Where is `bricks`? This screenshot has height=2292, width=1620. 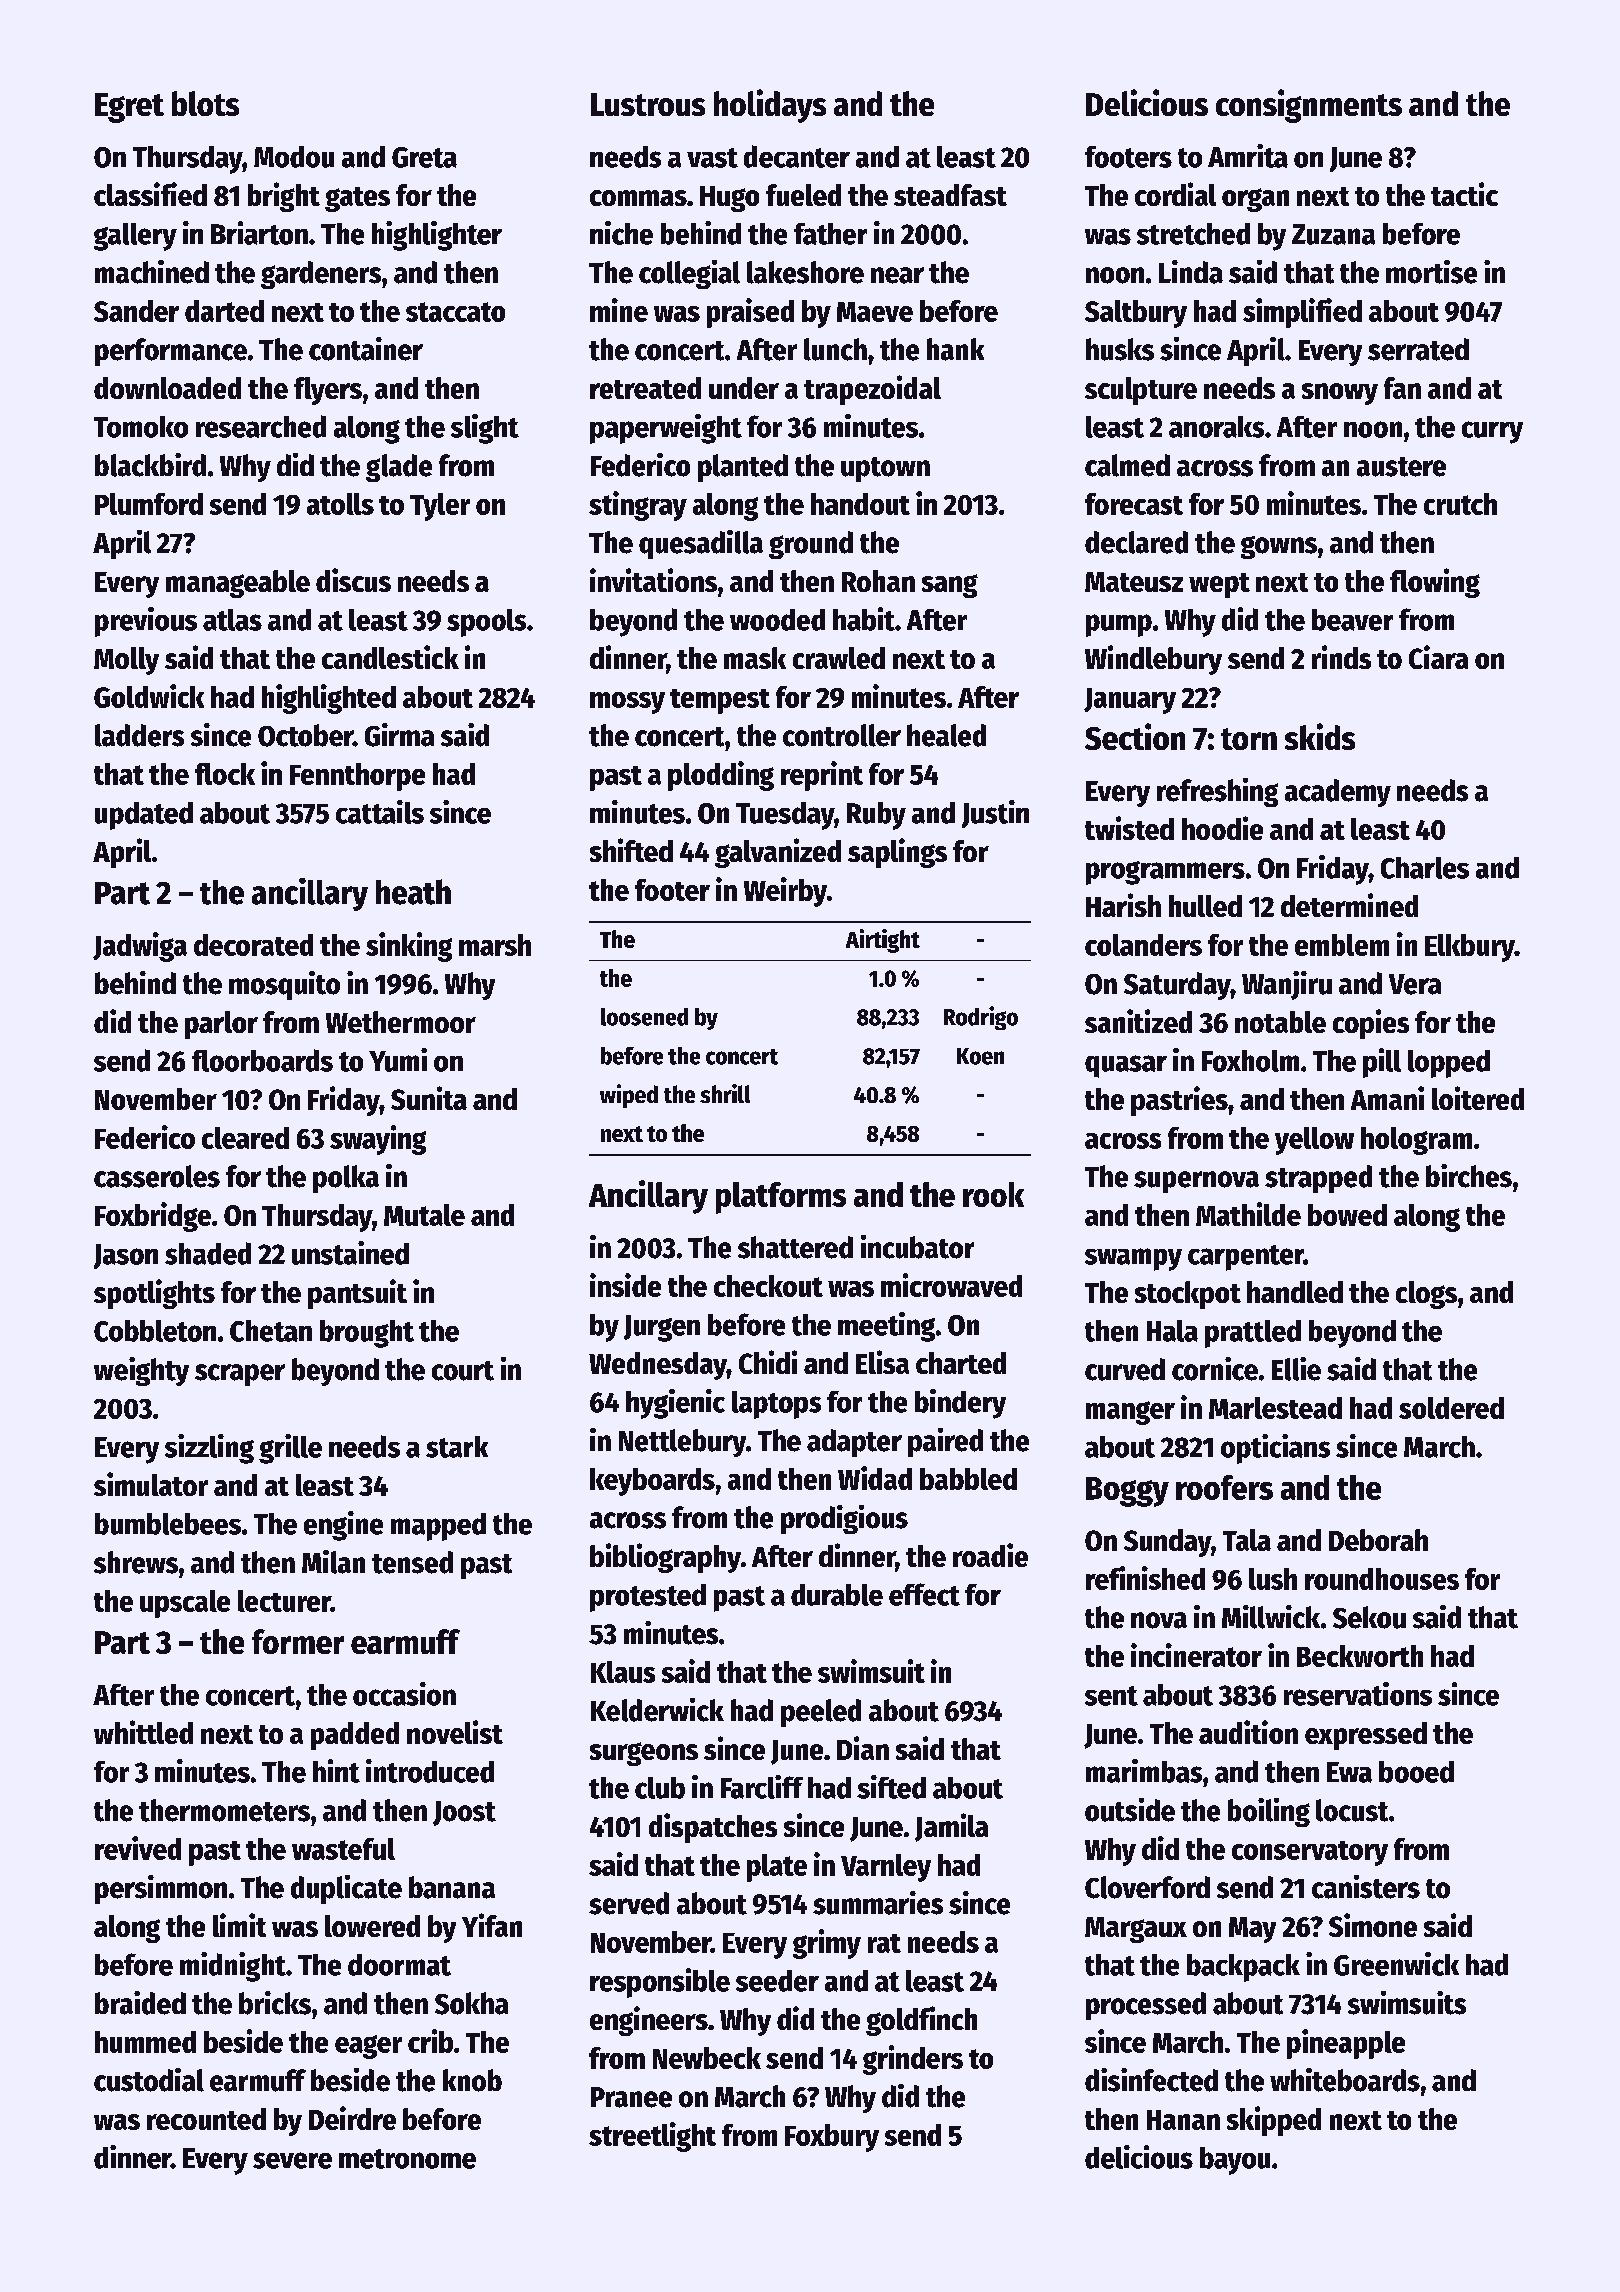 bricks is located at coordinates (275, 2003).
